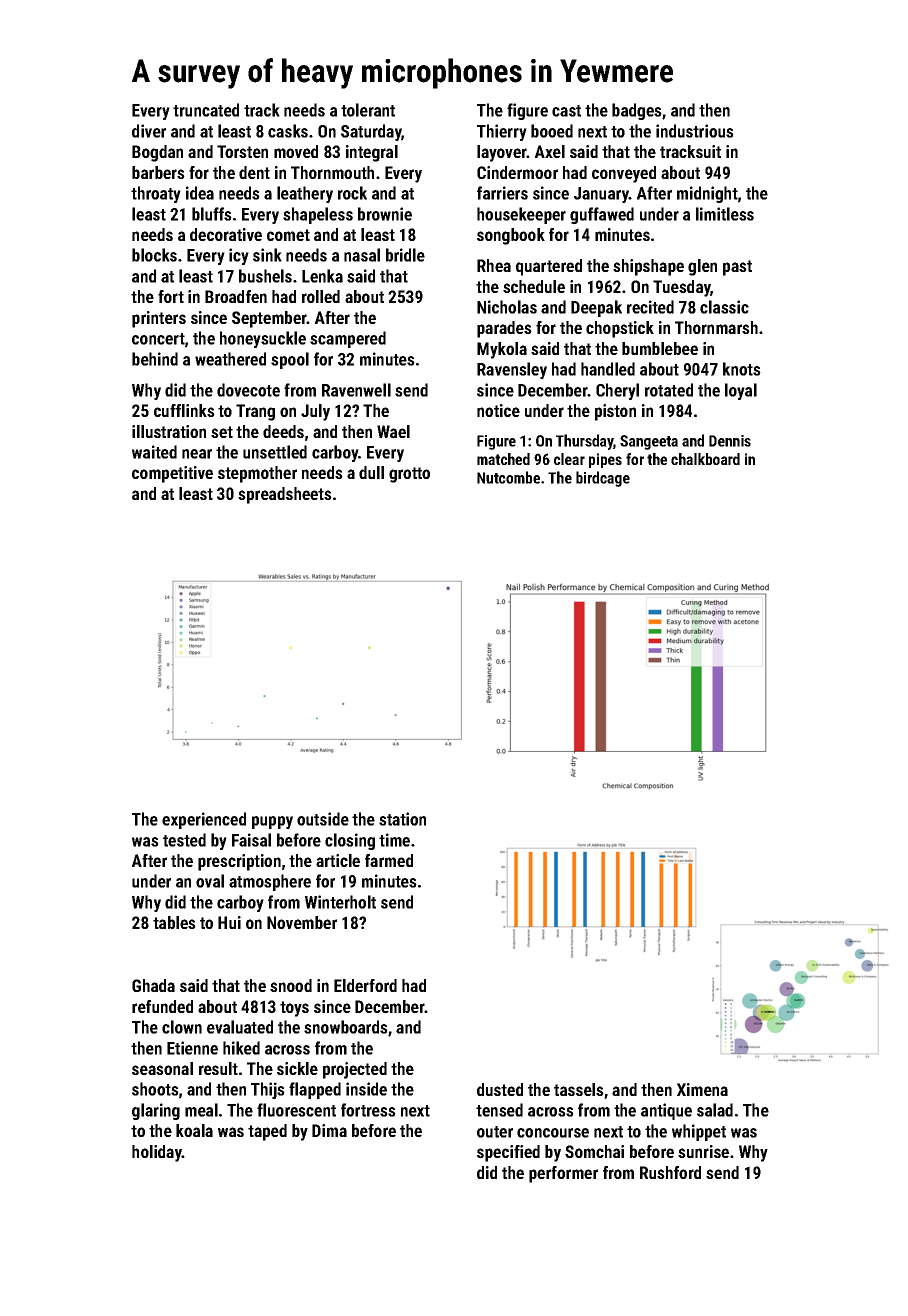 This screenshot has height=1316, width=908. Describe the element at coordinates (498, 410) in the screenshot. I see `notice` at that location.
